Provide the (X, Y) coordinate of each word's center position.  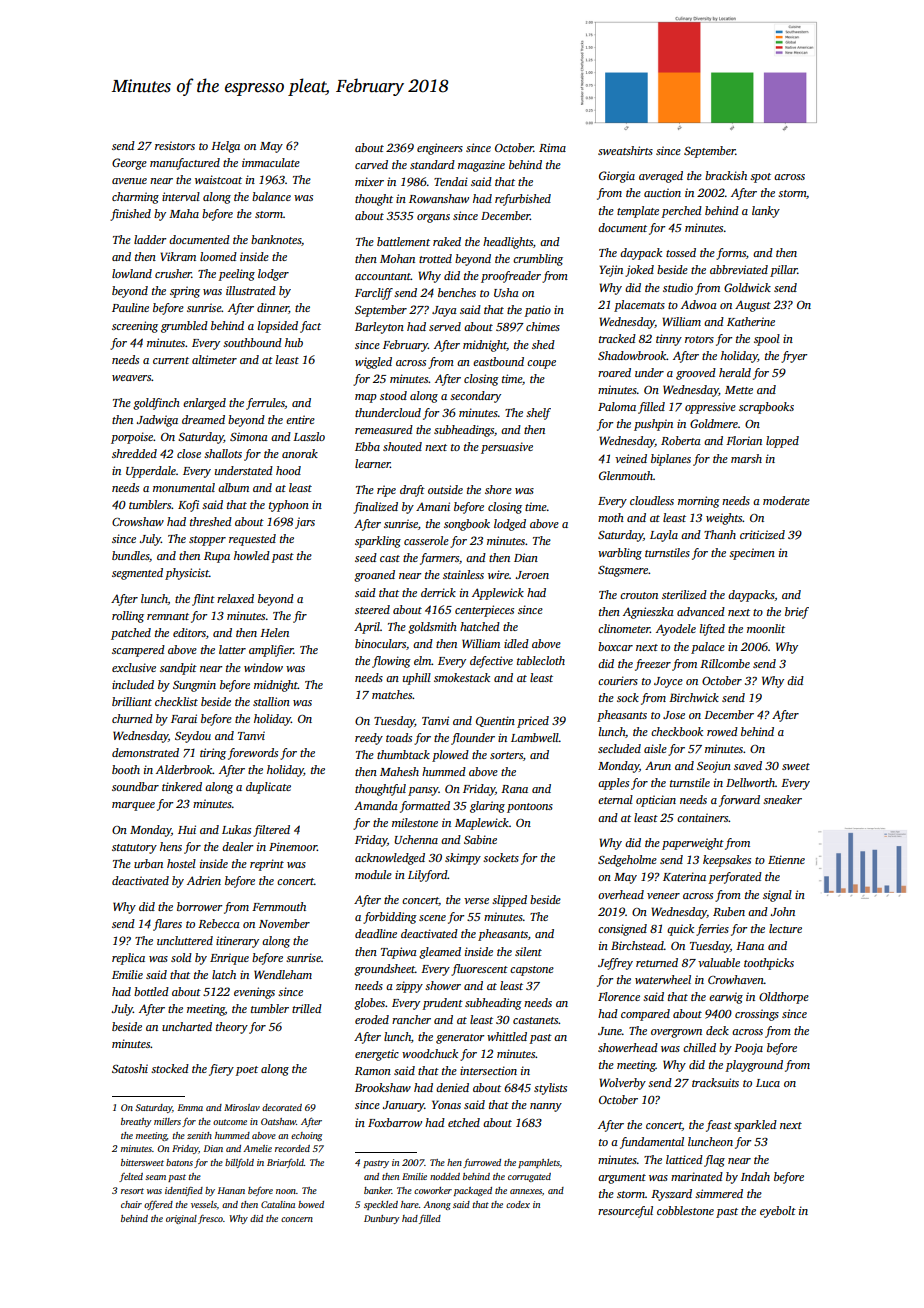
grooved (696, 374)
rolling (128, 617)
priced (533, 722)
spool (767, 340)
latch (224, 974)
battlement (403, 241)
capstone (532, 971)
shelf (538, 414)
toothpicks (769, 964)
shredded (134, 453)
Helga (225, 147)
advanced (701, 611)
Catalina (278, 1204)
